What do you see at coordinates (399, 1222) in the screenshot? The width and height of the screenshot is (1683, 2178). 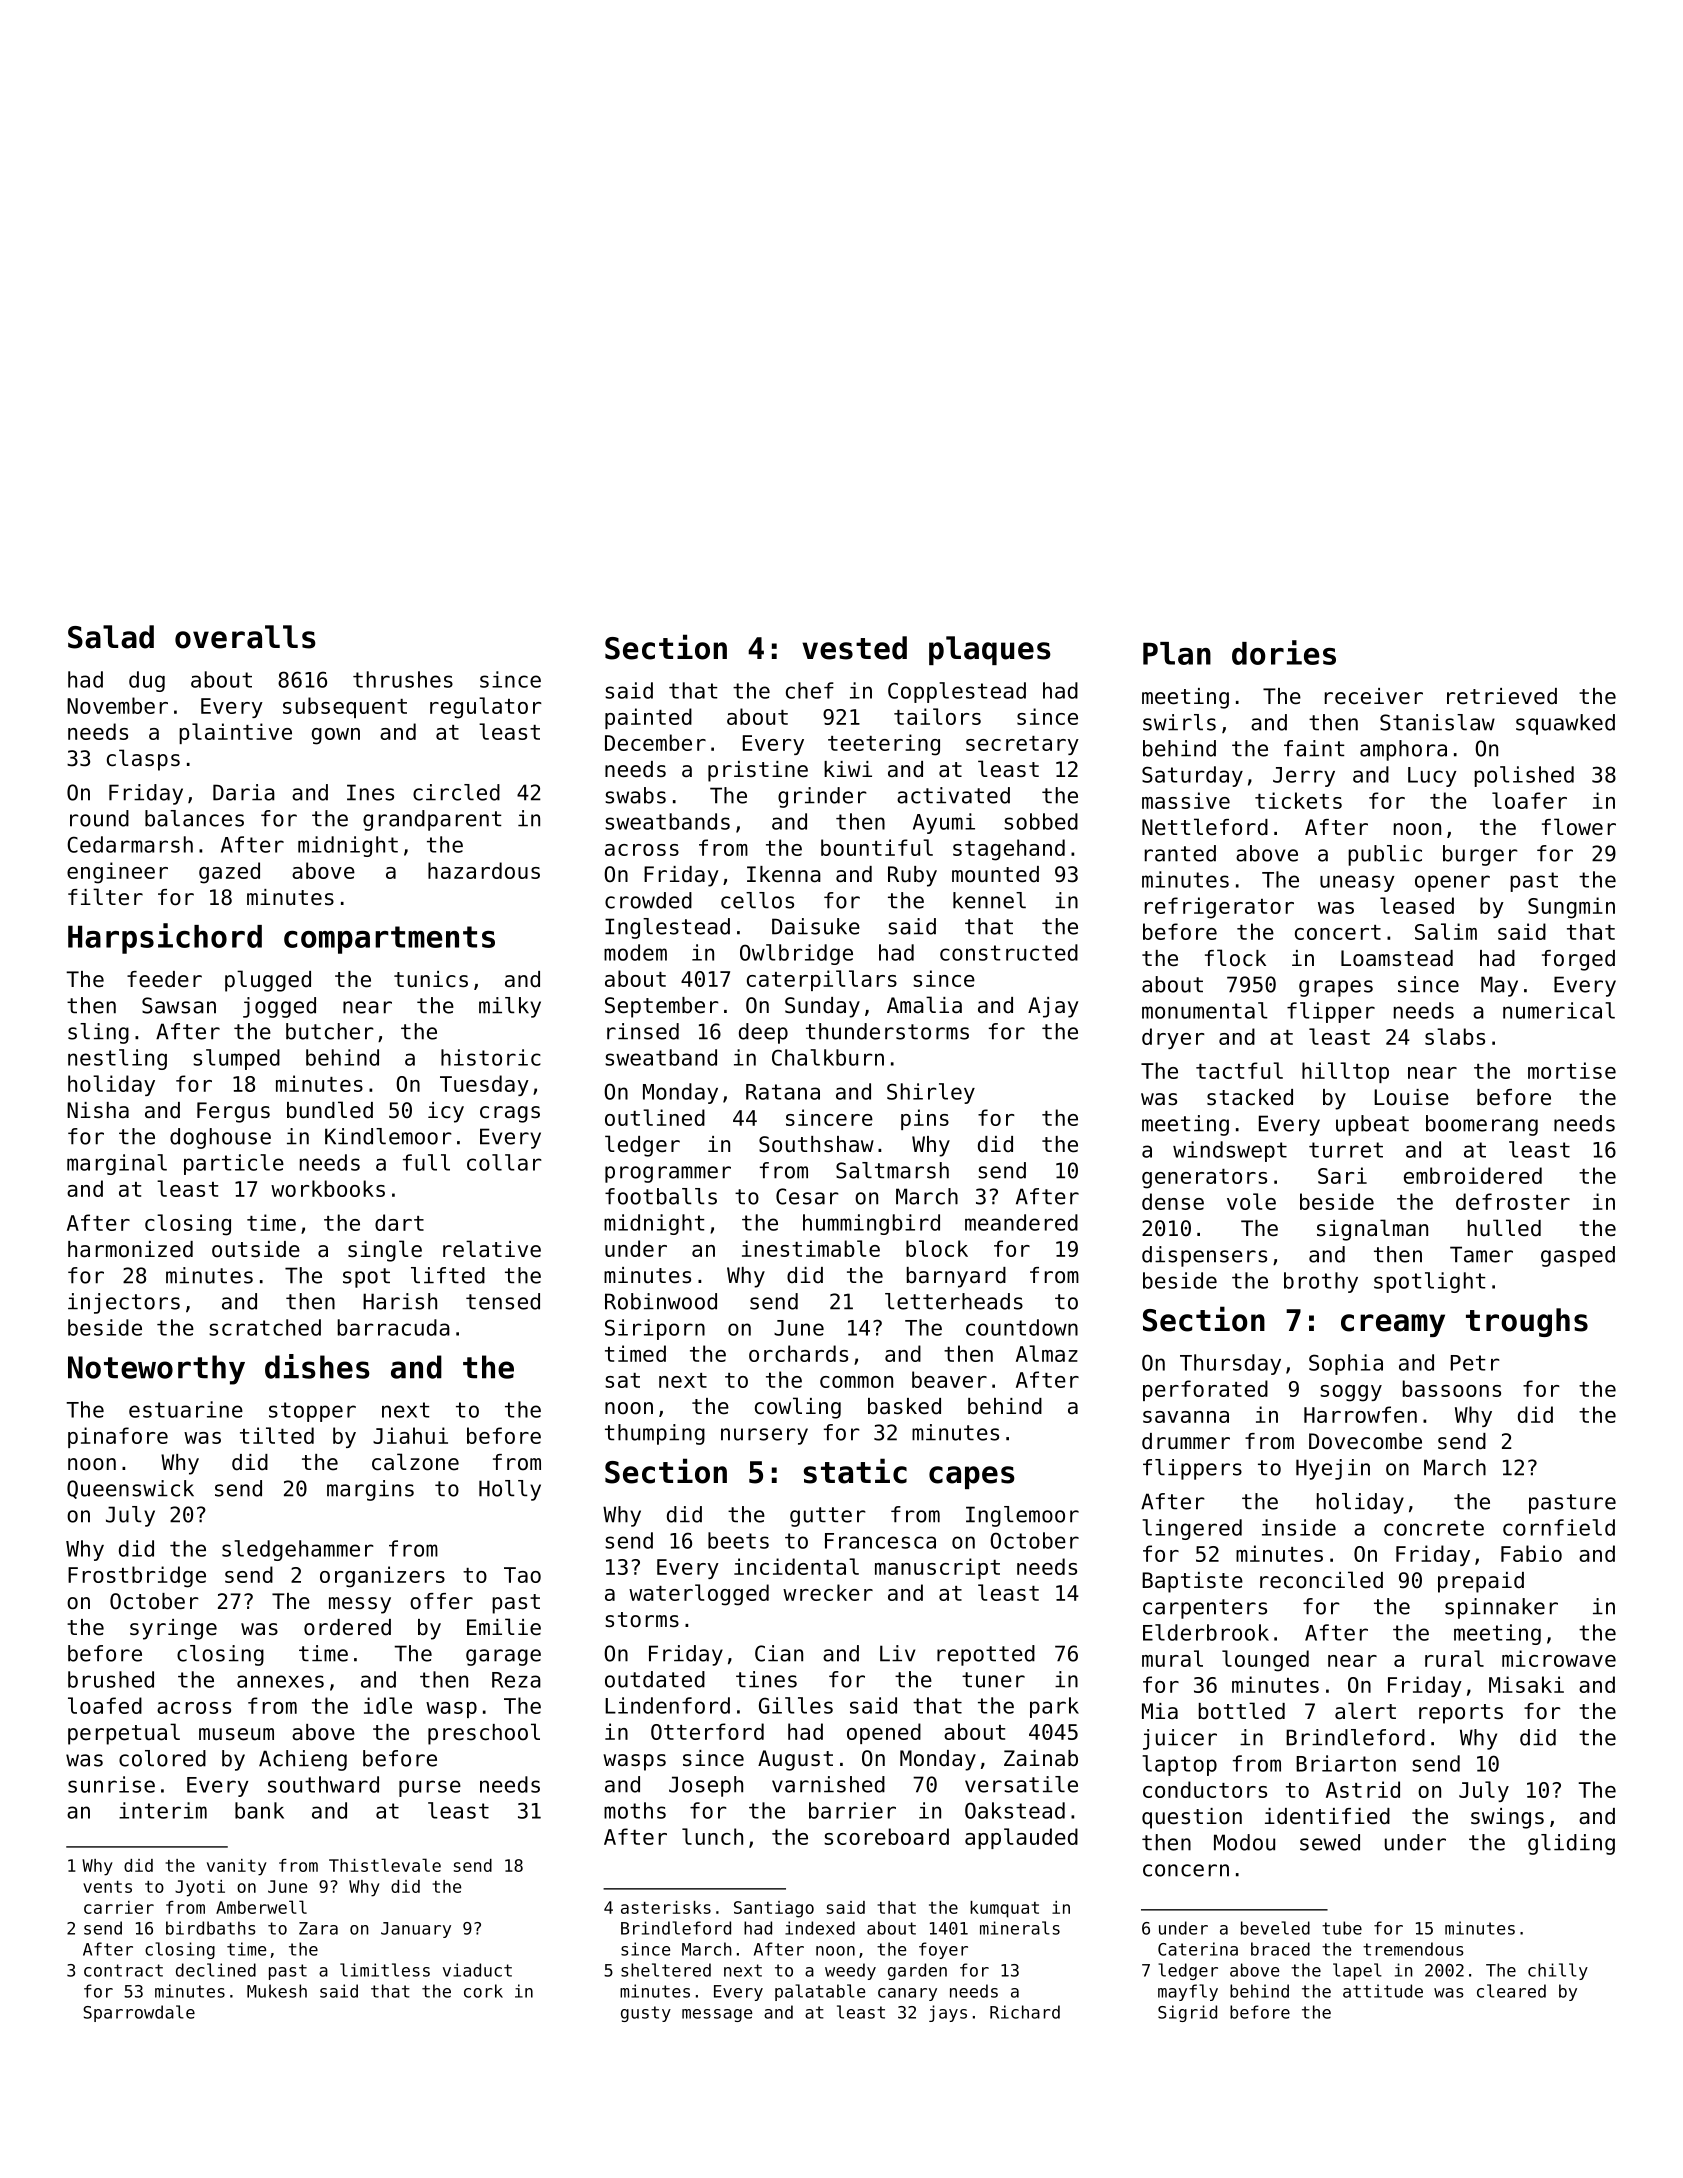 I see `dart` at bounding box center [399, 1222].
